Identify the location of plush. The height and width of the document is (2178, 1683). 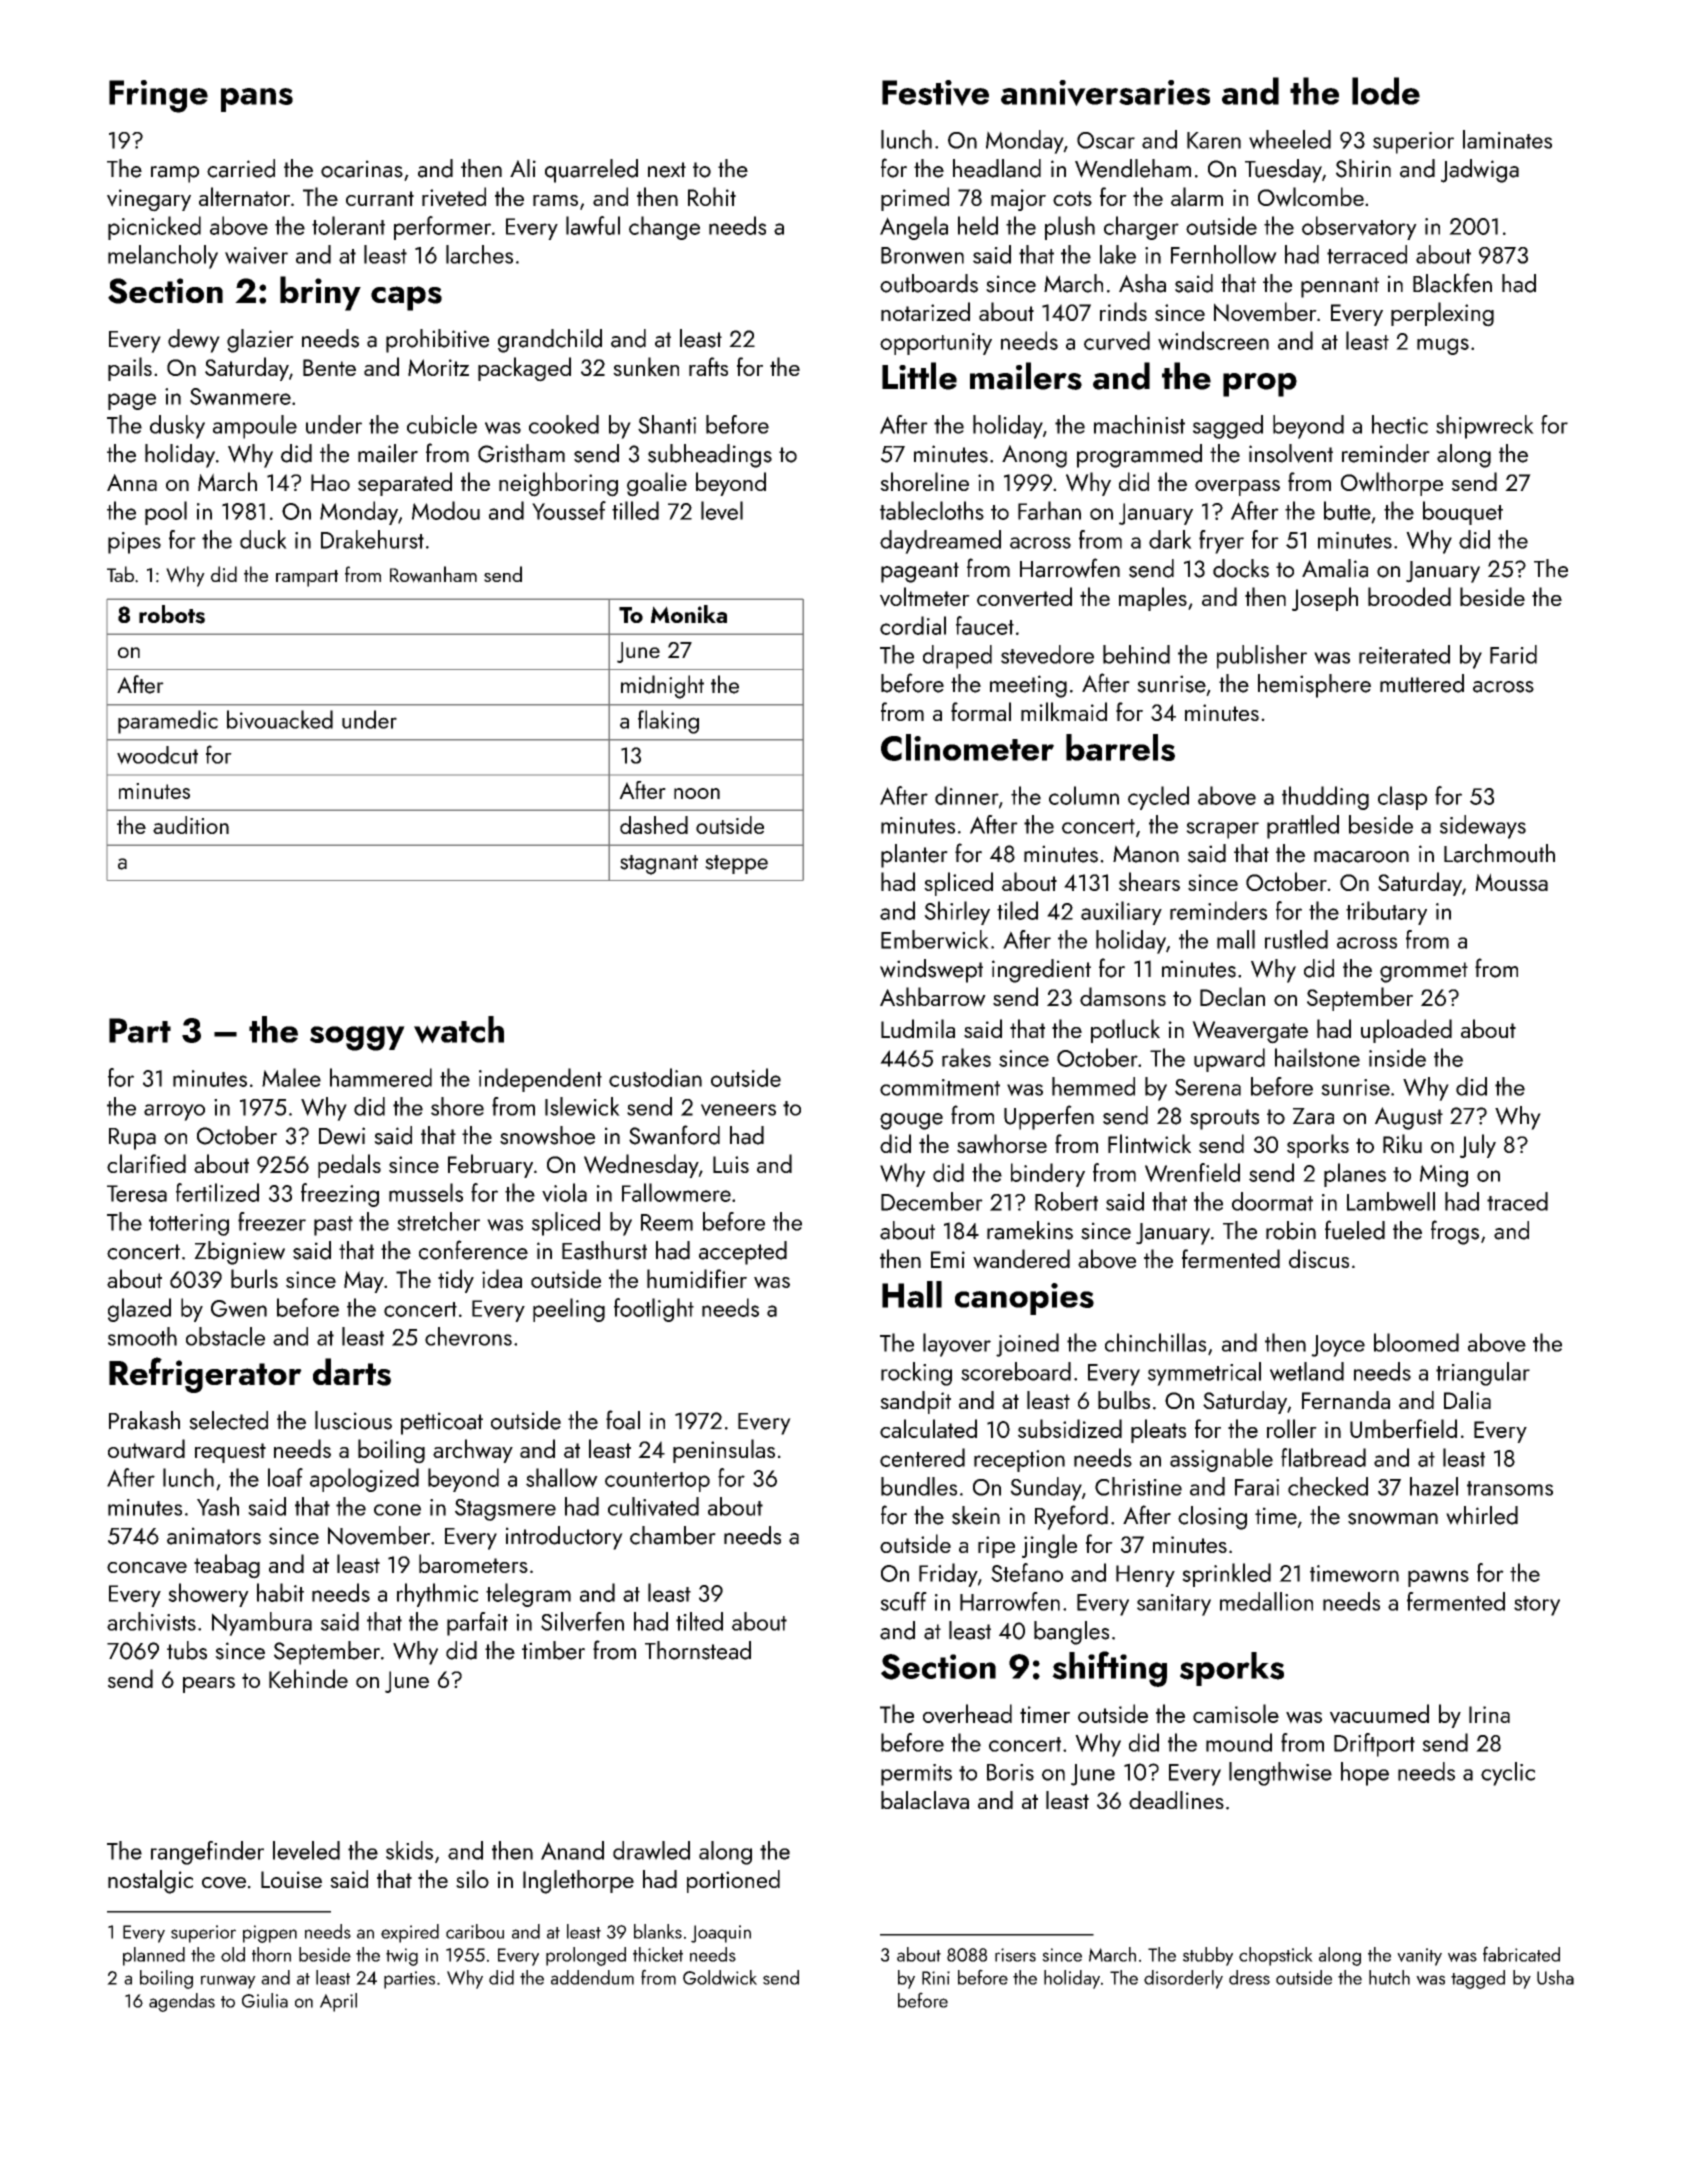
(1070, 228).
